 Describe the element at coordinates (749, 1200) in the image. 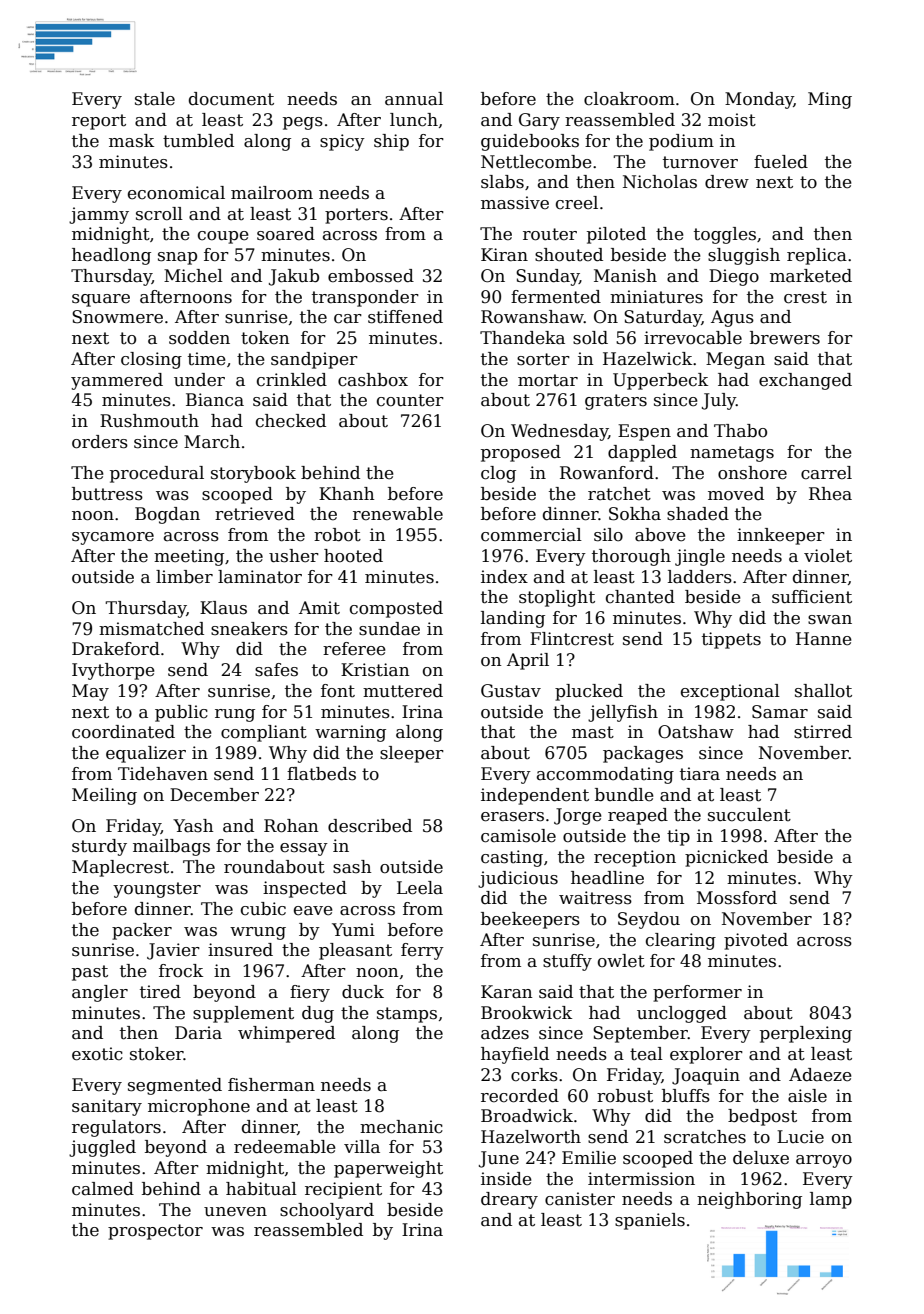

I see `neighboring` at that location.
